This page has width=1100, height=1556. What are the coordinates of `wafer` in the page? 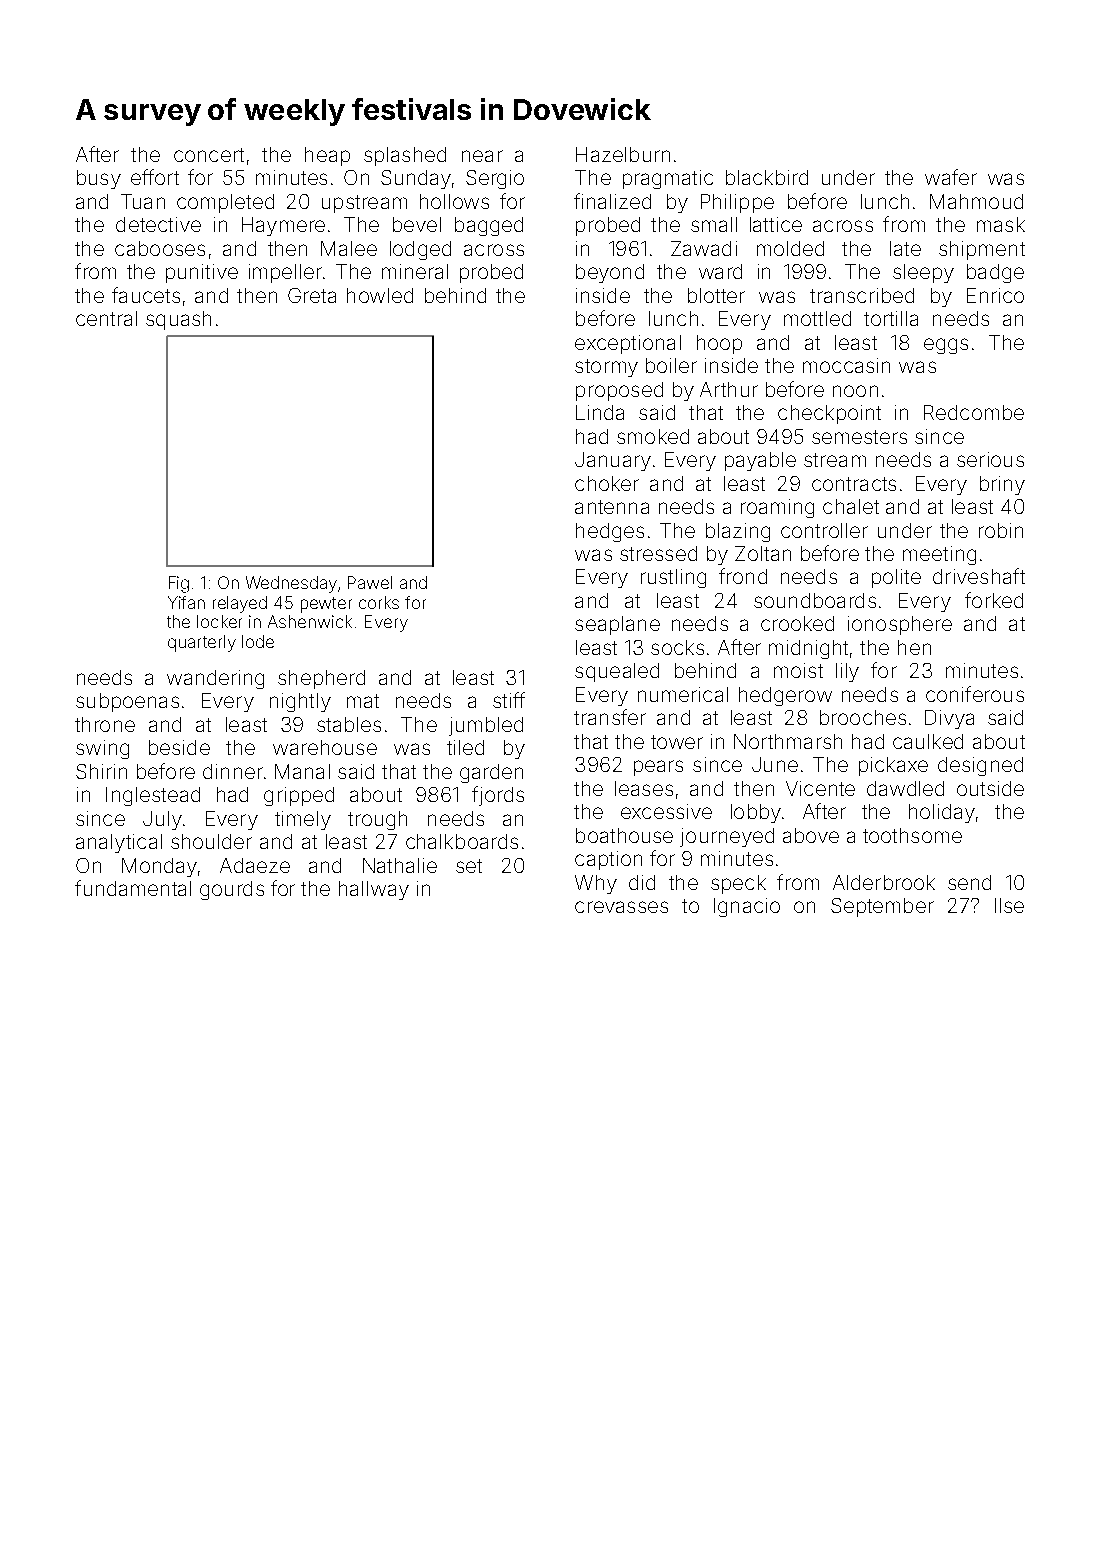 It's located at (951, 177).
